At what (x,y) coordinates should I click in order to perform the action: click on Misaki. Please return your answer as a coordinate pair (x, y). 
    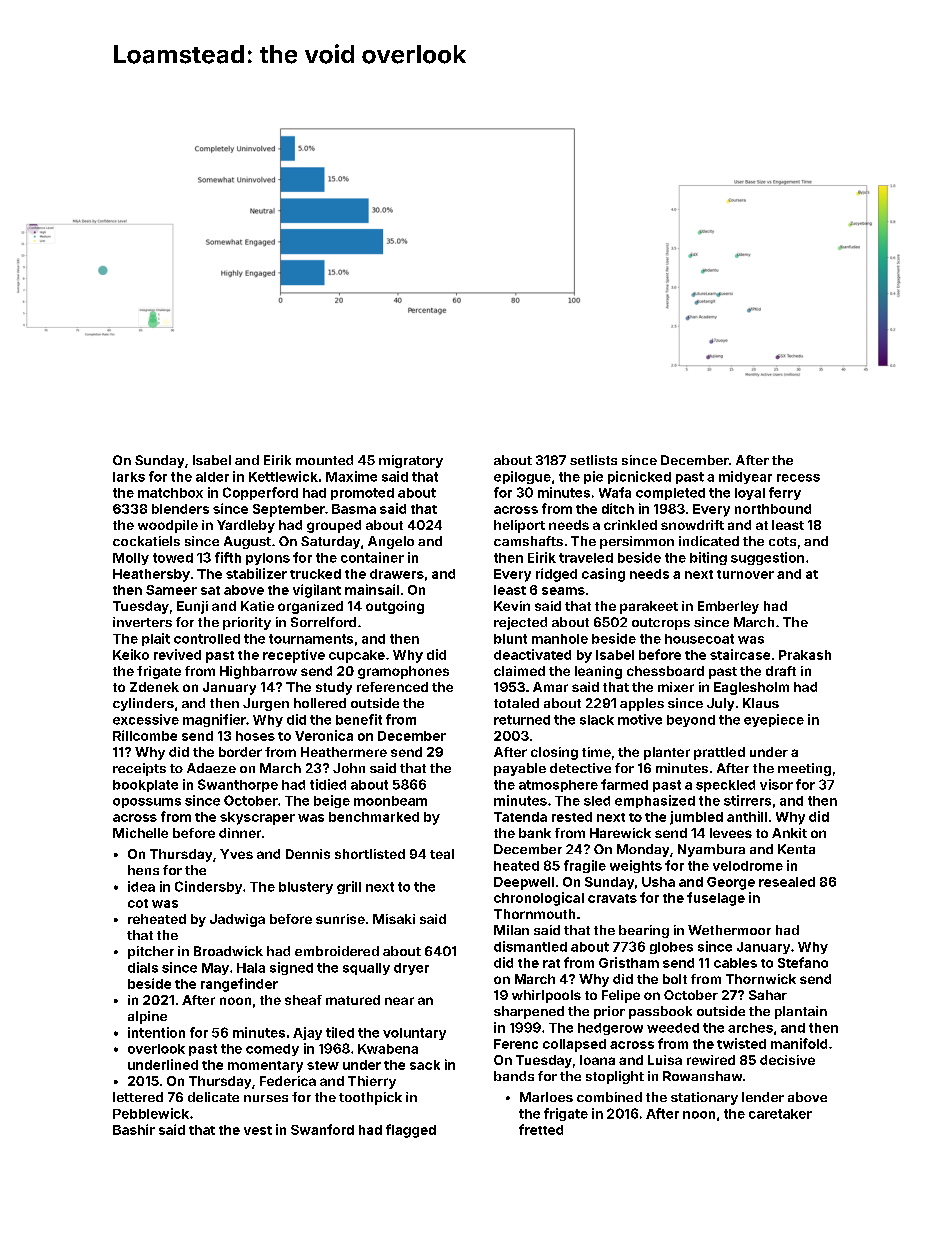
    Looking at the image, I should click on (394, 919).
